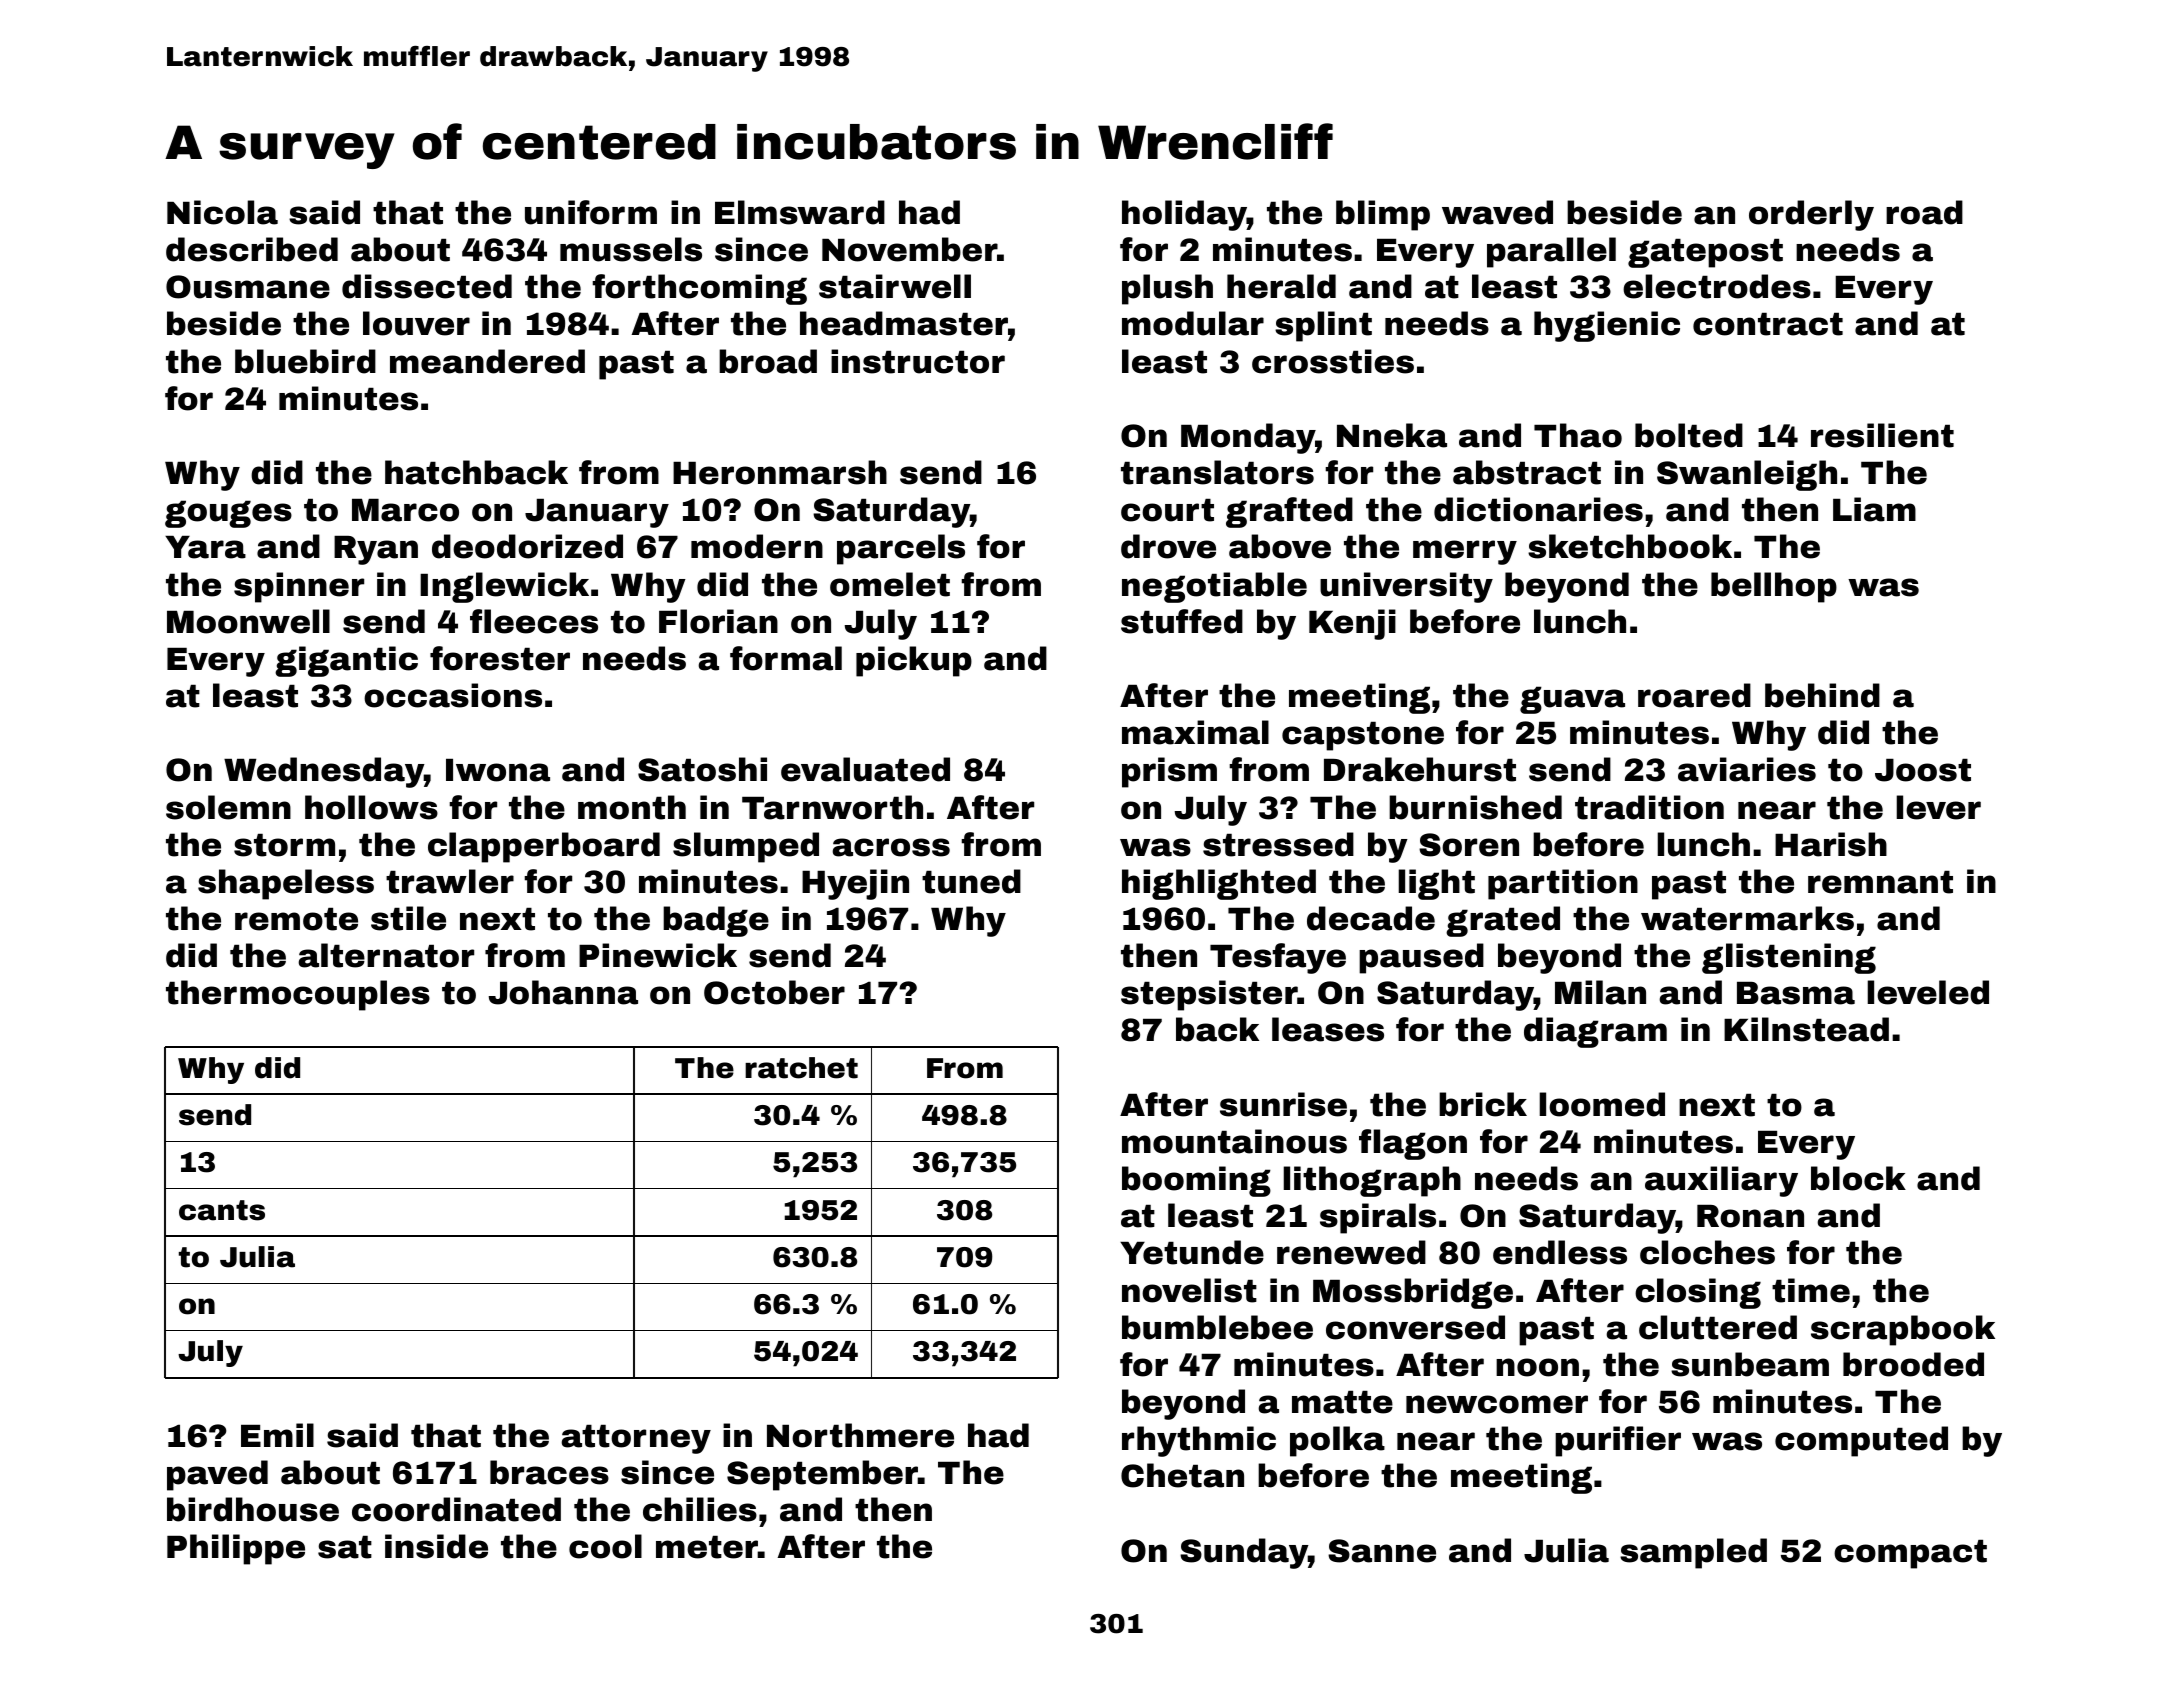 The image size is (2178, 1683). Describe the element at coordinates (1169, 772) in the page. I see `prism` at that location.
